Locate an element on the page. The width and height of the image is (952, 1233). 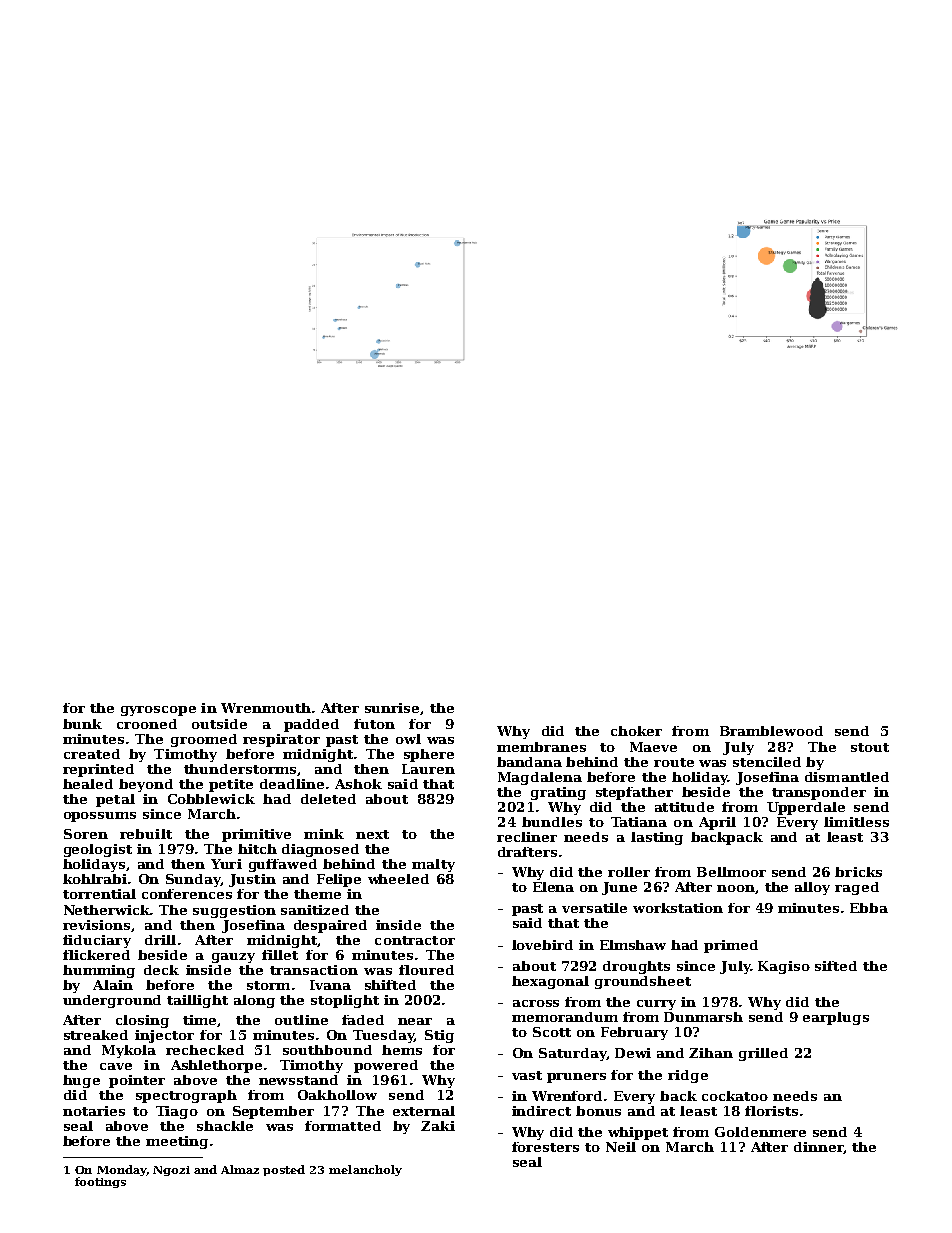
Maeve is located at coordinates (653, 747).
